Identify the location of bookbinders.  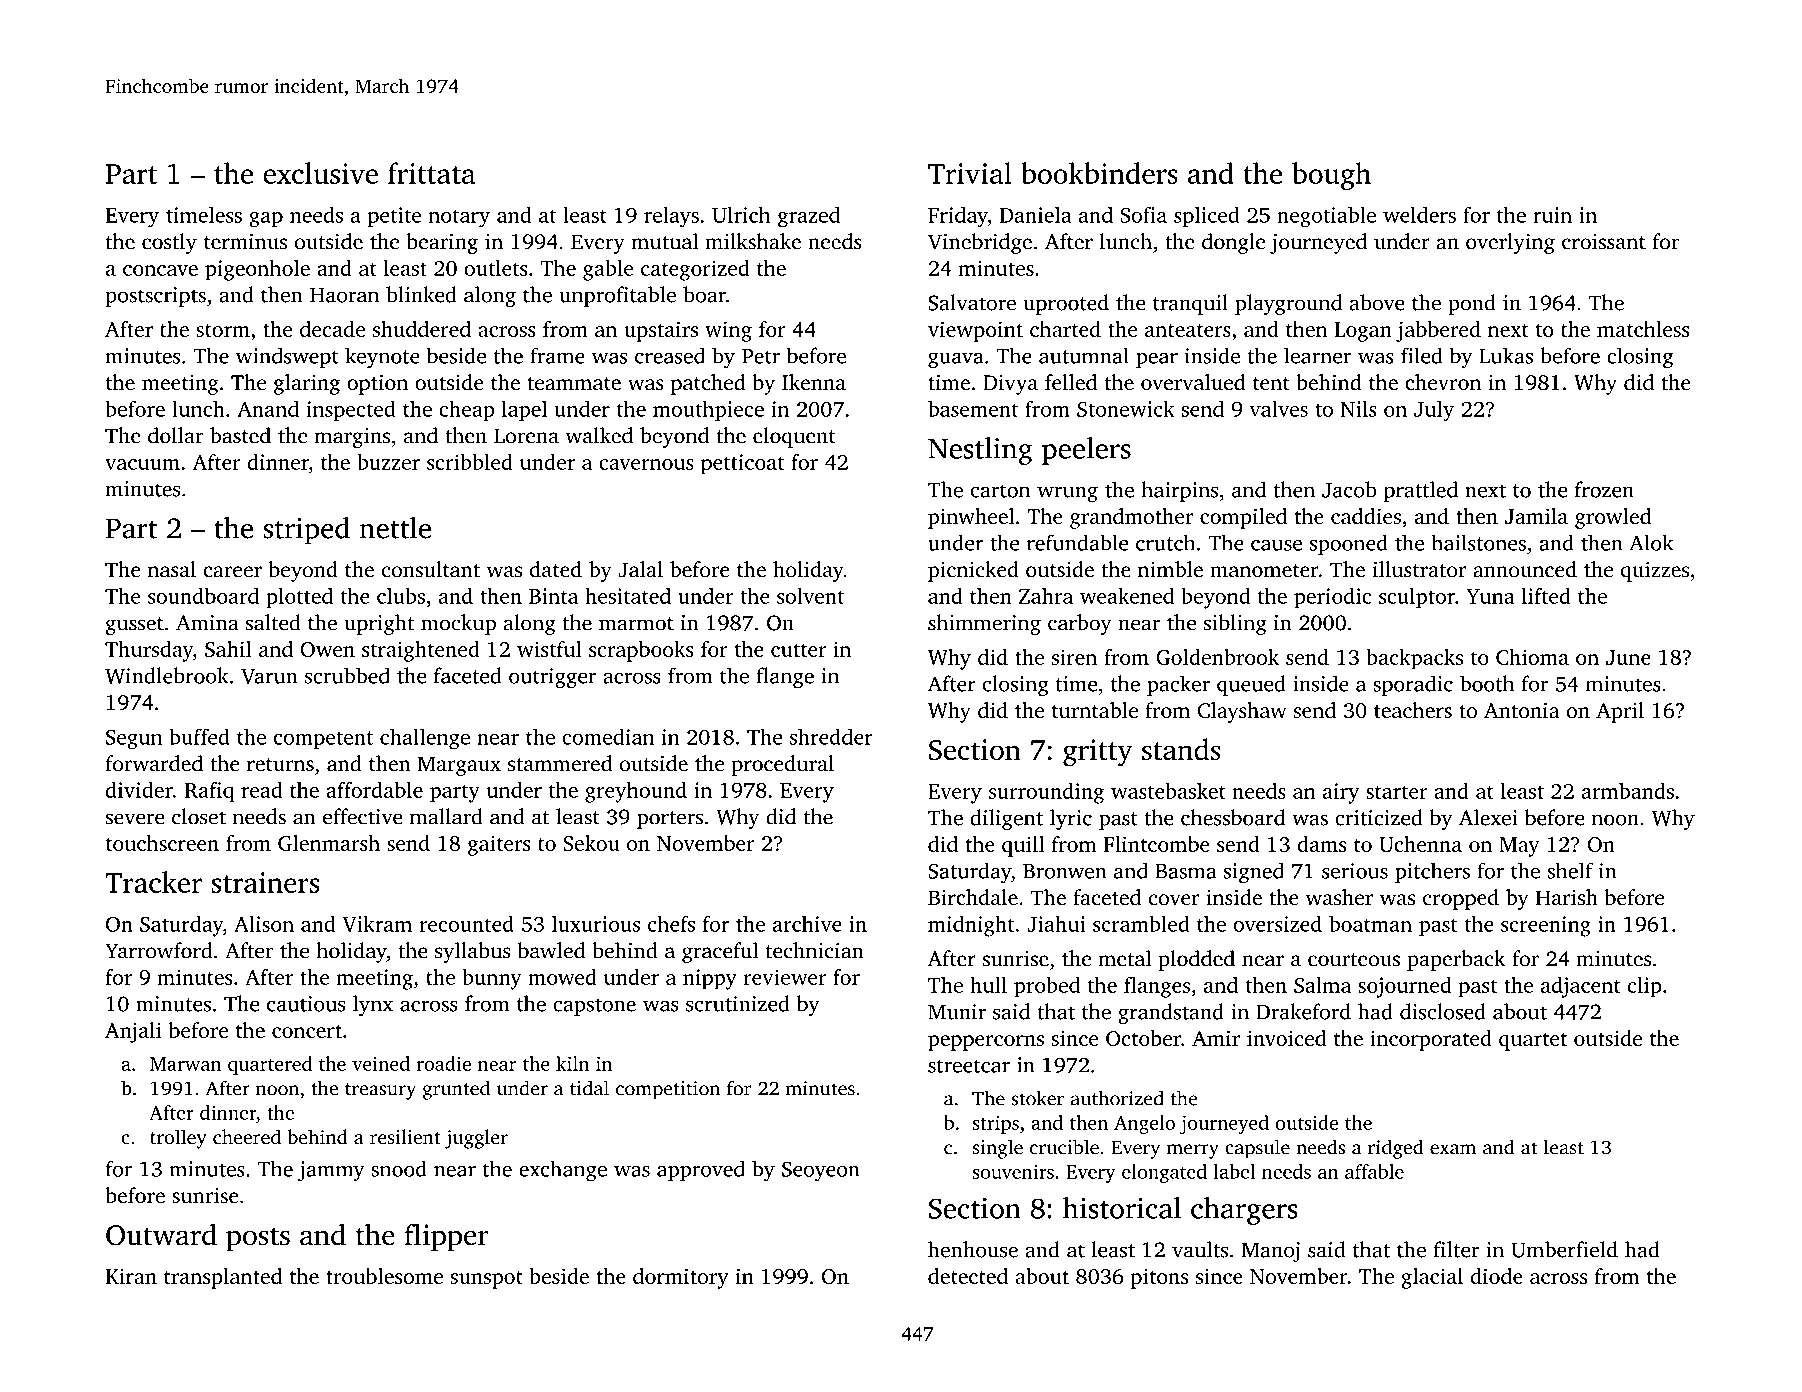
(1099, 173).
